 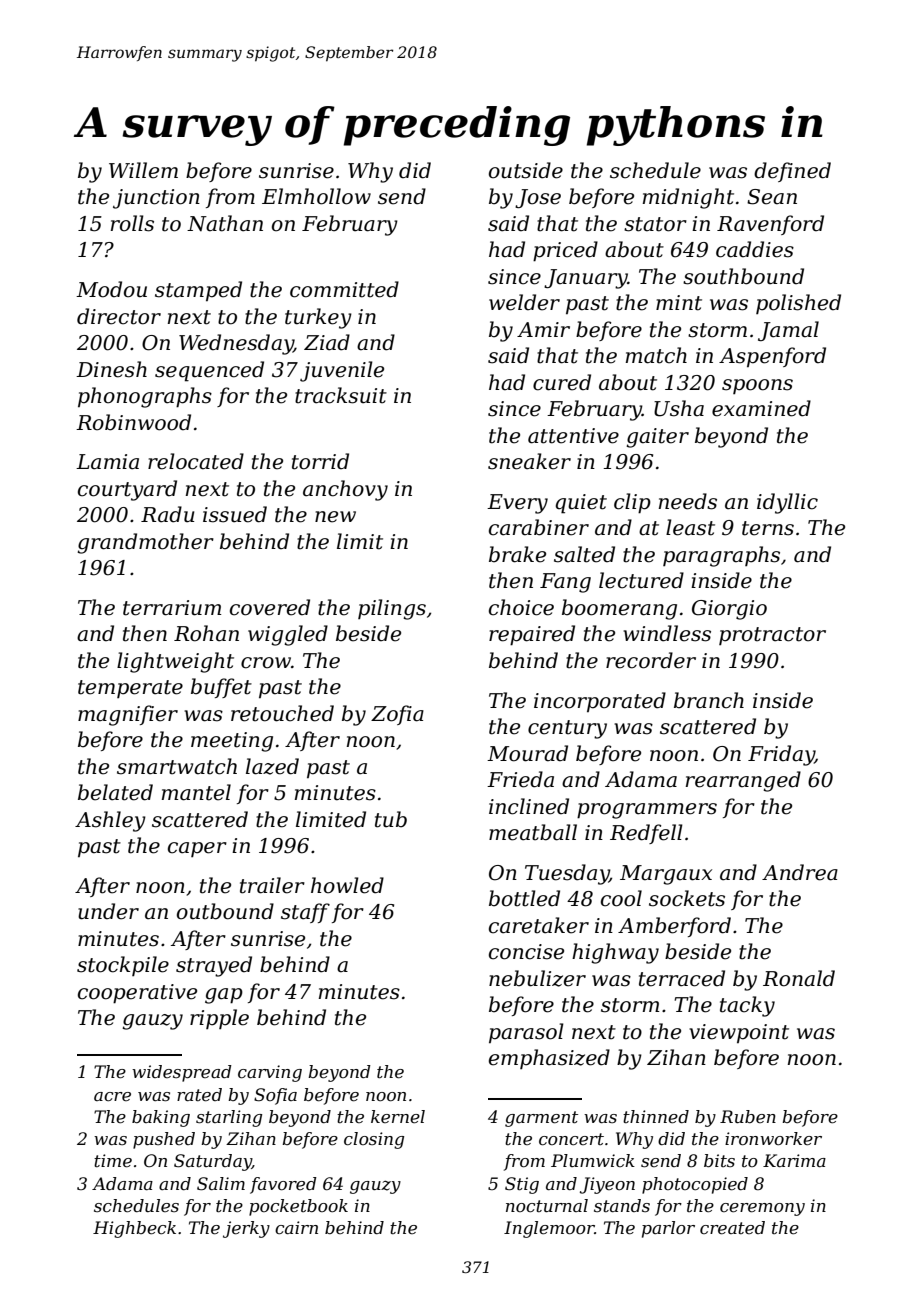 I want to click on branch, so click(x=709, y=700).
